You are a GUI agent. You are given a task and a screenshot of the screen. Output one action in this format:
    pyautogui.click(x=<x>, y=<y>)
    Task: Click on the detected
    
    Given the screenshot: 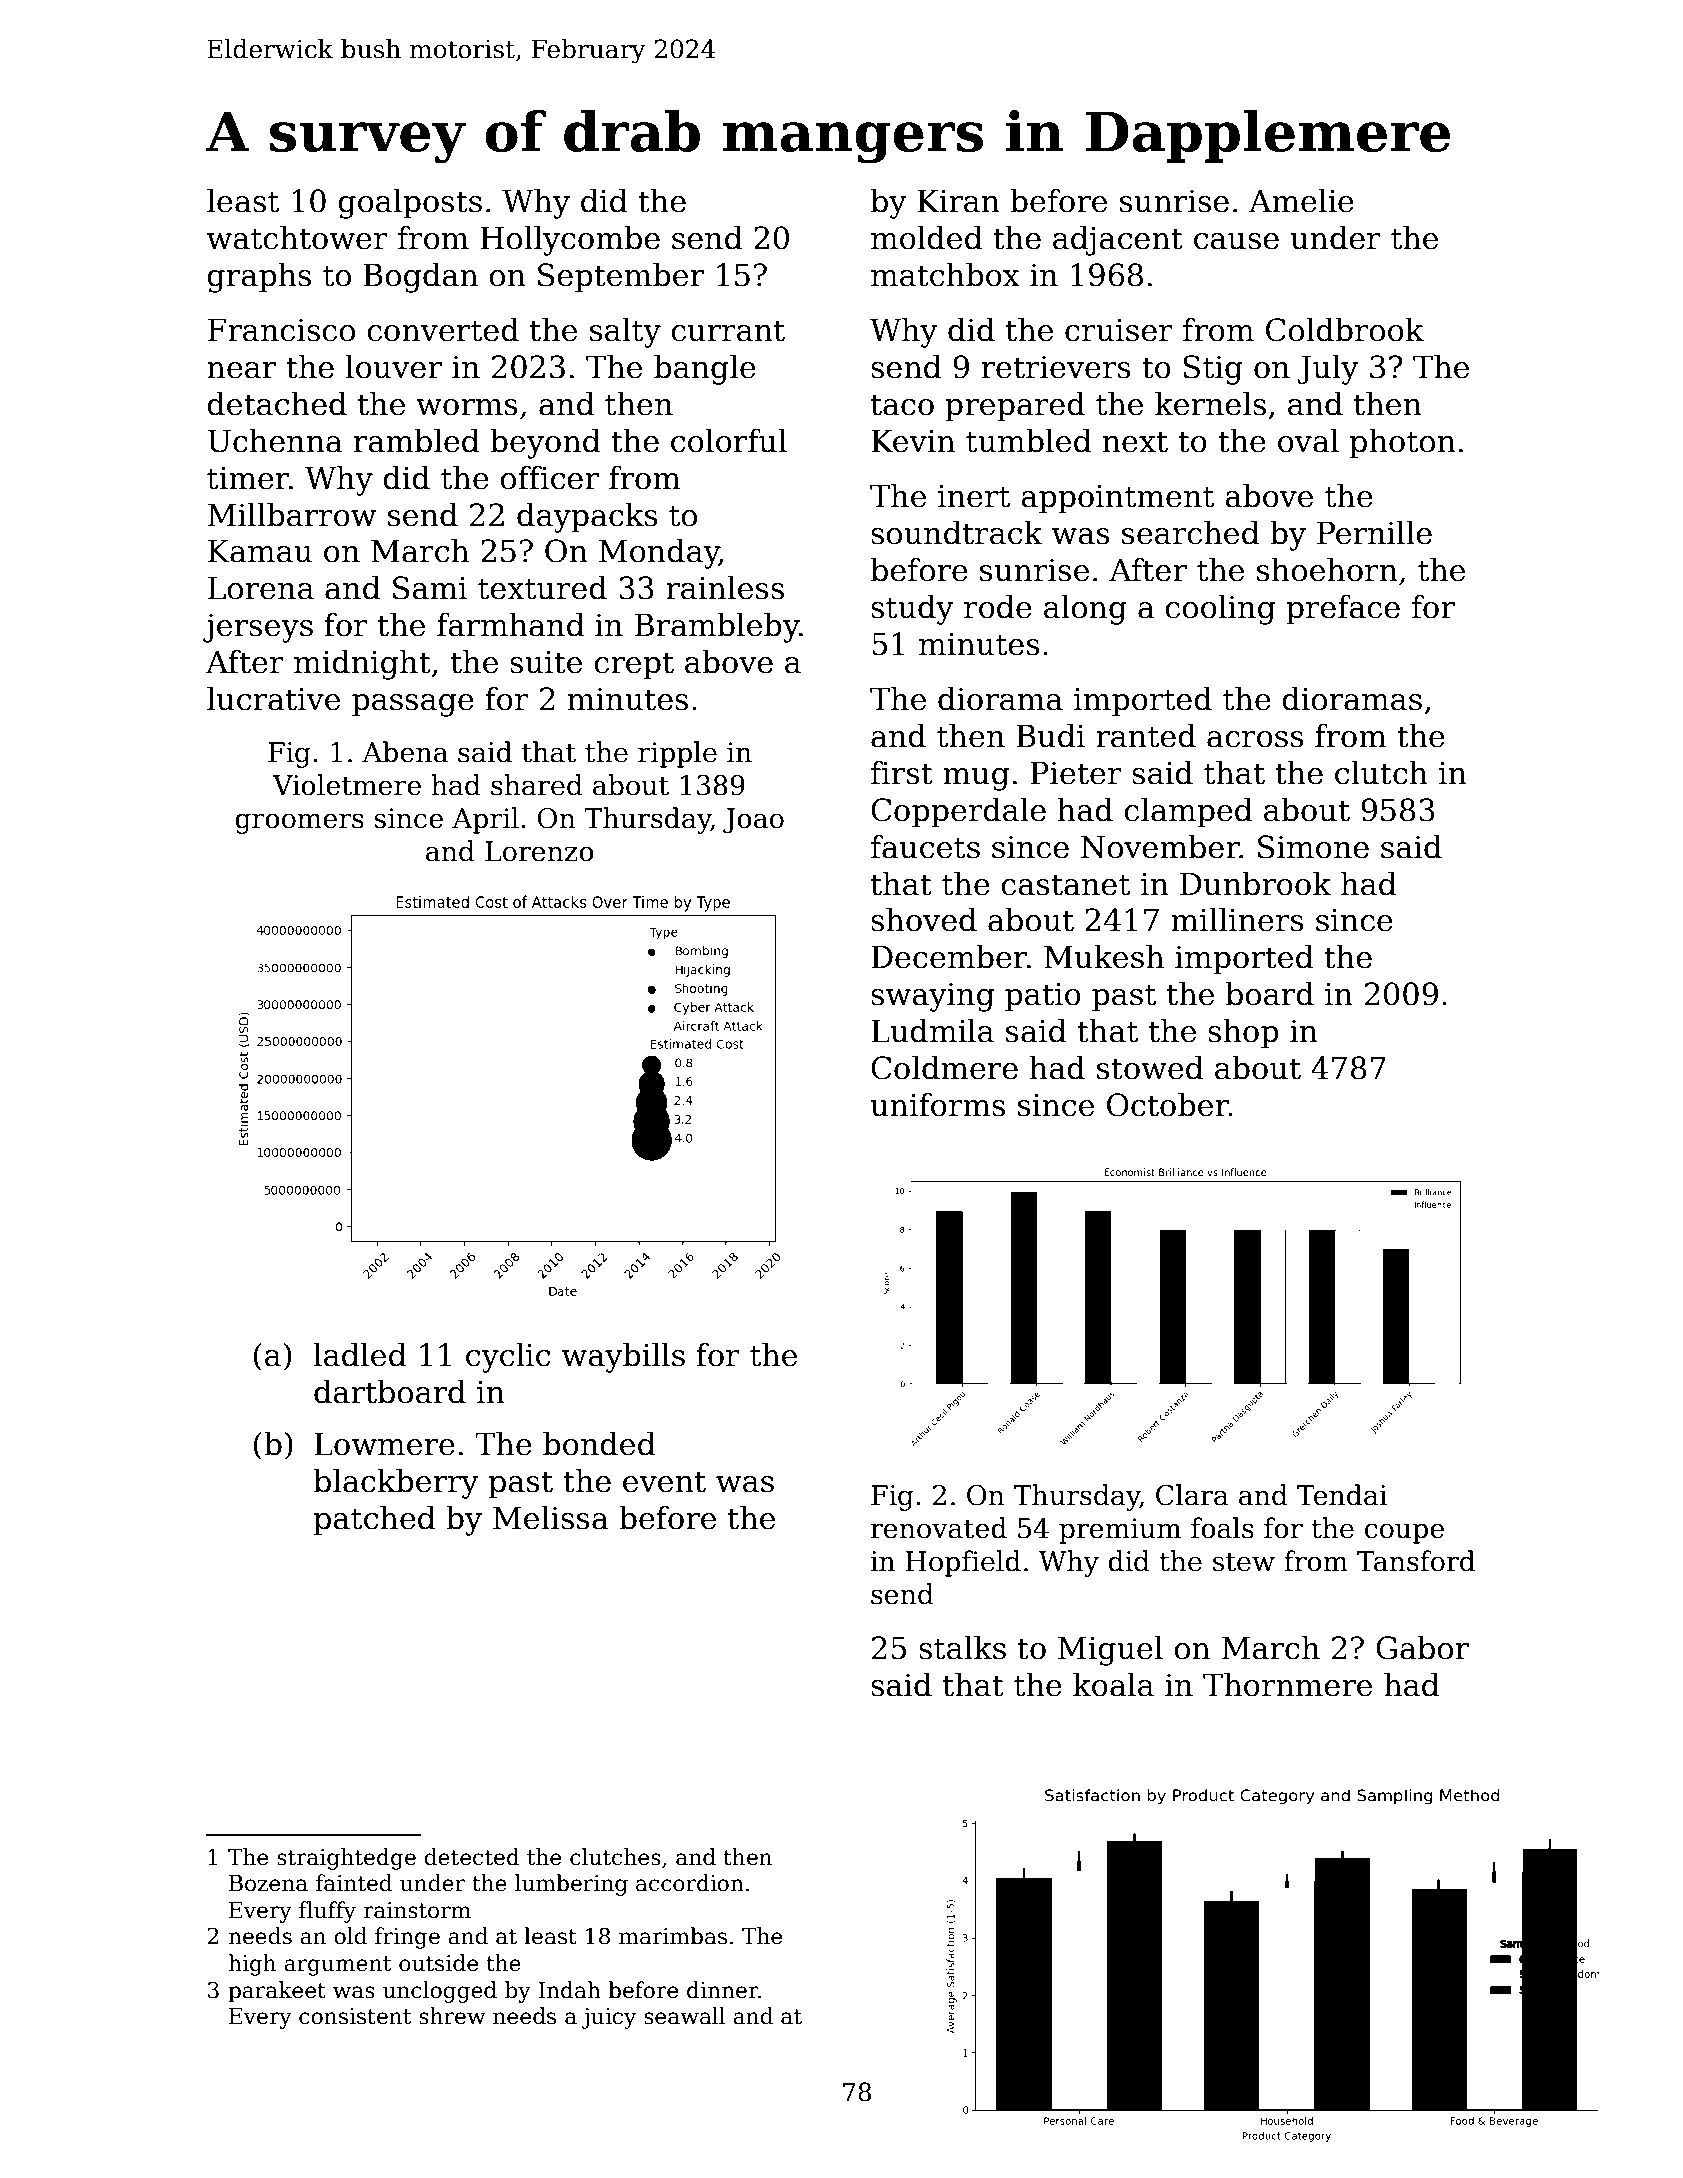 What is the action you would take?
    pyautogui.click(x=472, y=1857)
